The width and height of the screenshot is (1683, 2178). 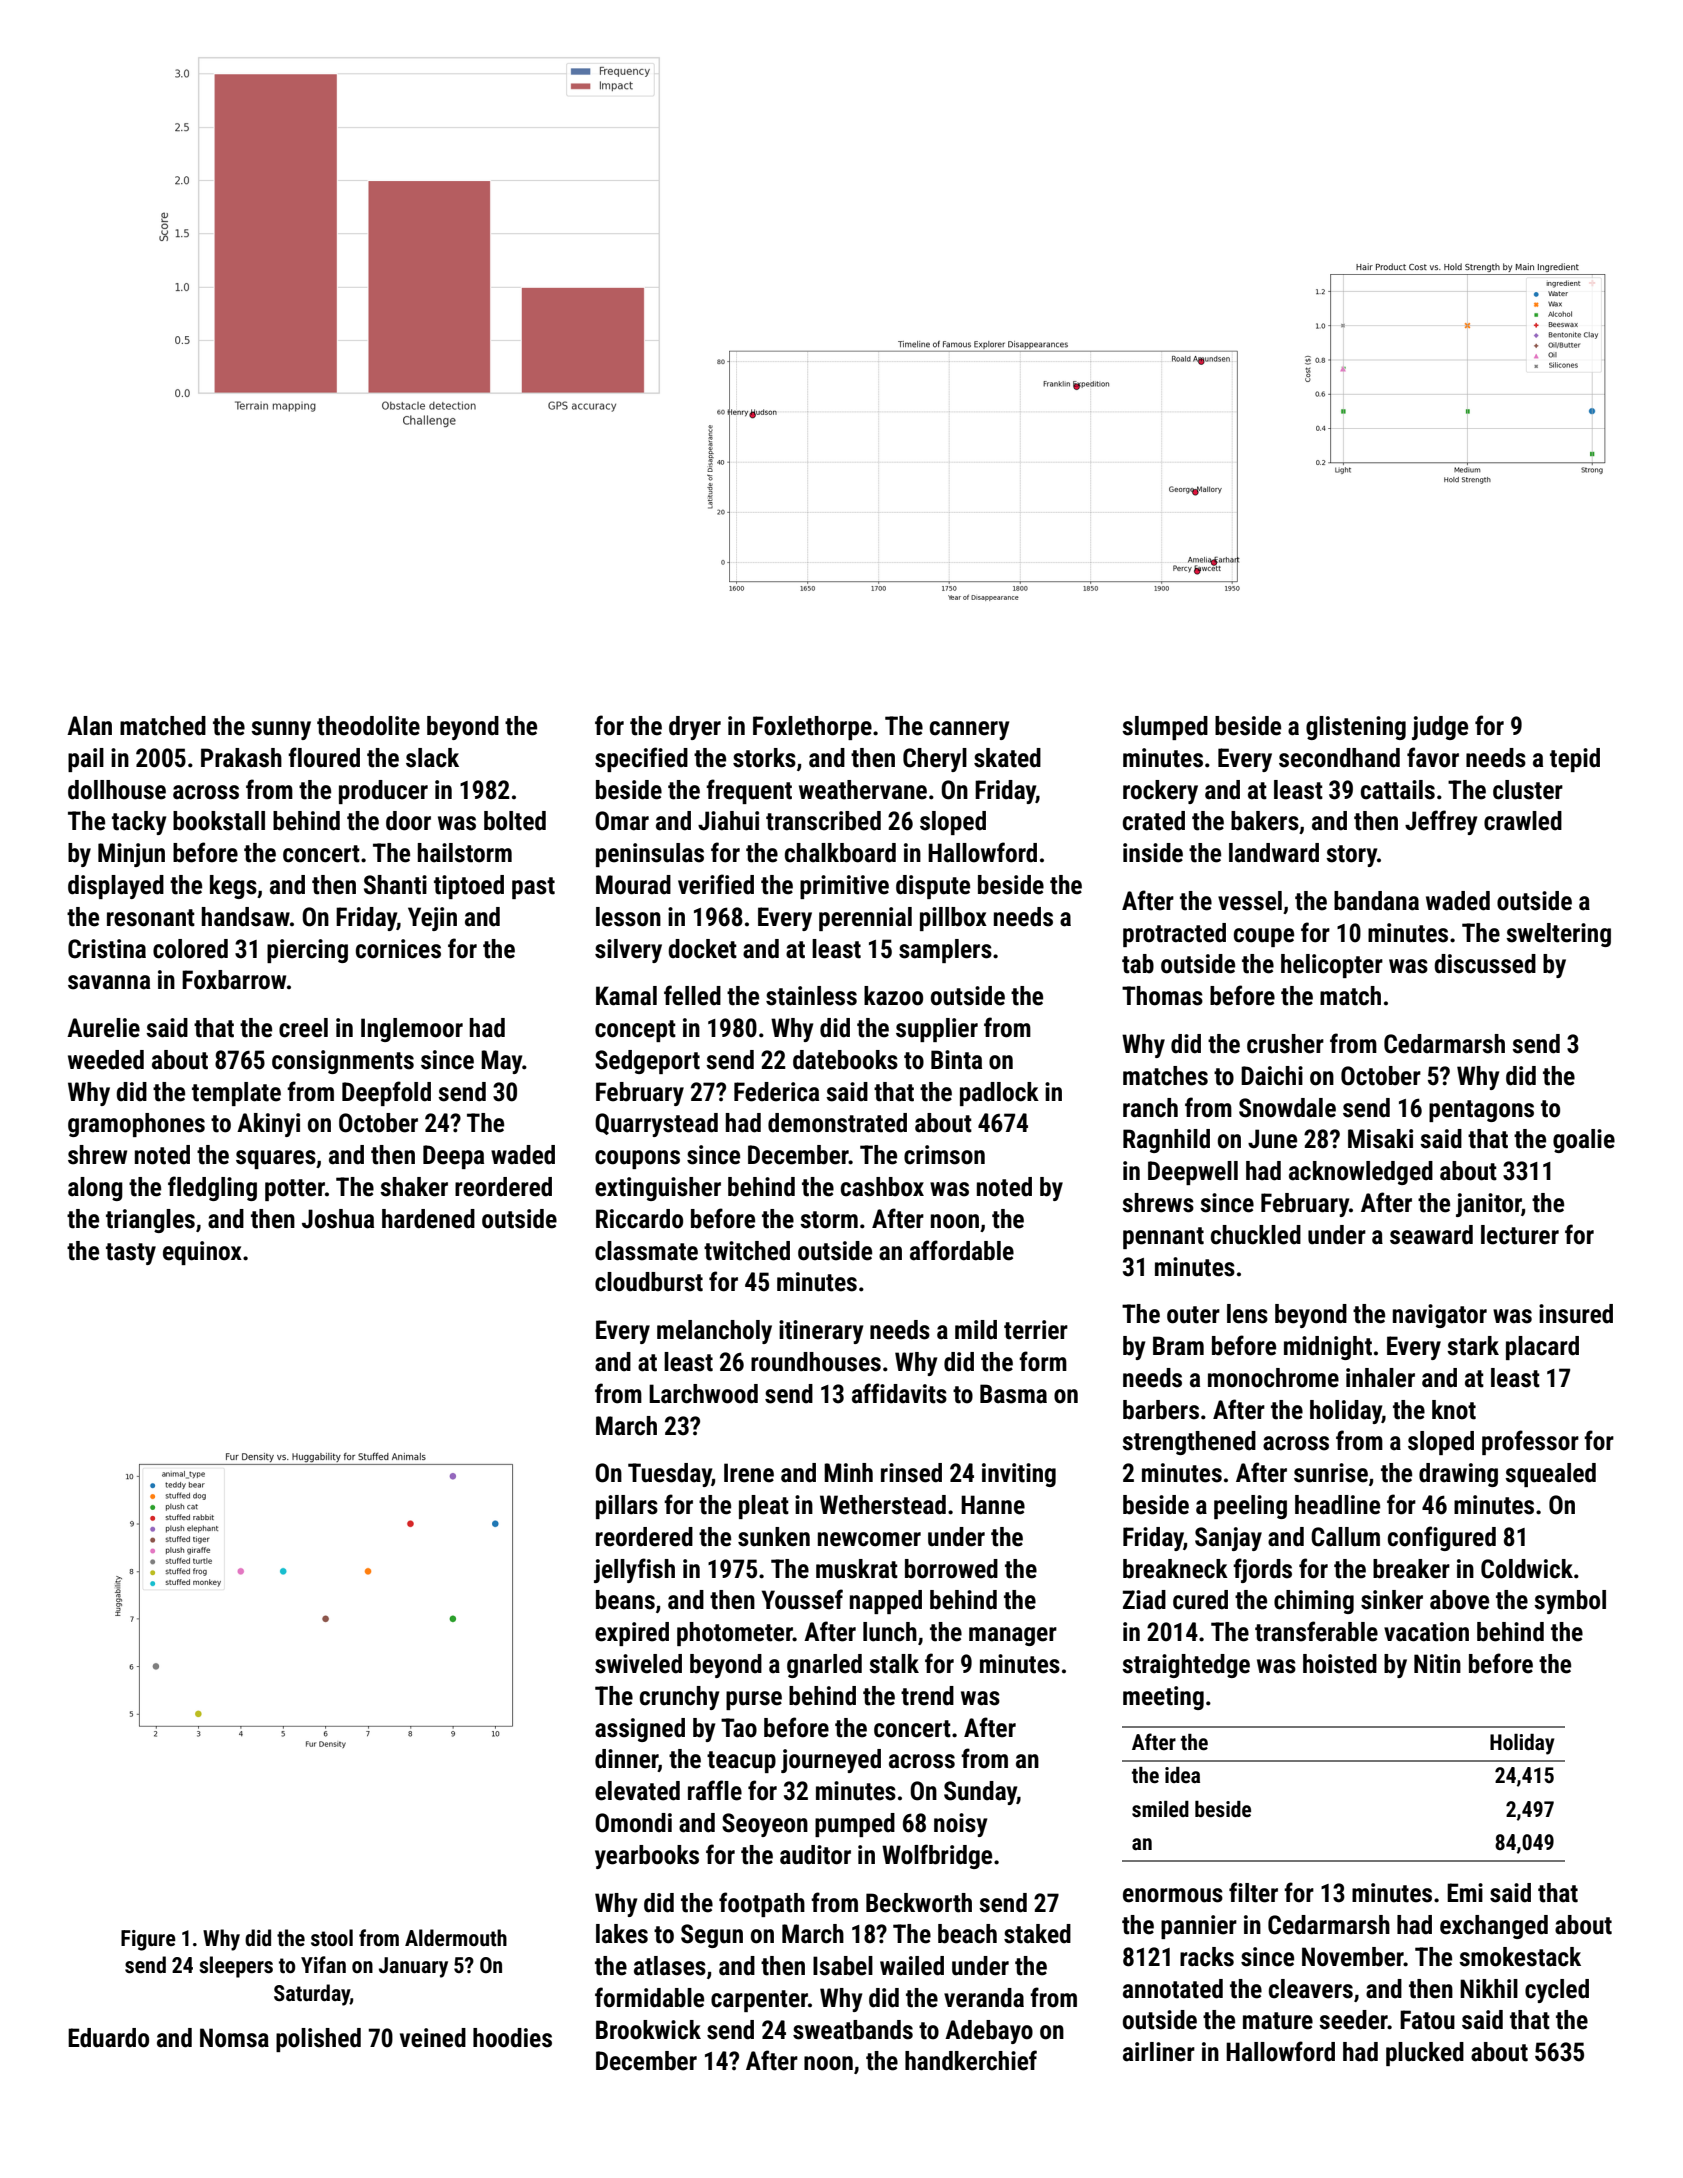 What do you see at coordinates (632, 1634) in the screenshot?
I see `expired` at bounding box center [632, 1634].
